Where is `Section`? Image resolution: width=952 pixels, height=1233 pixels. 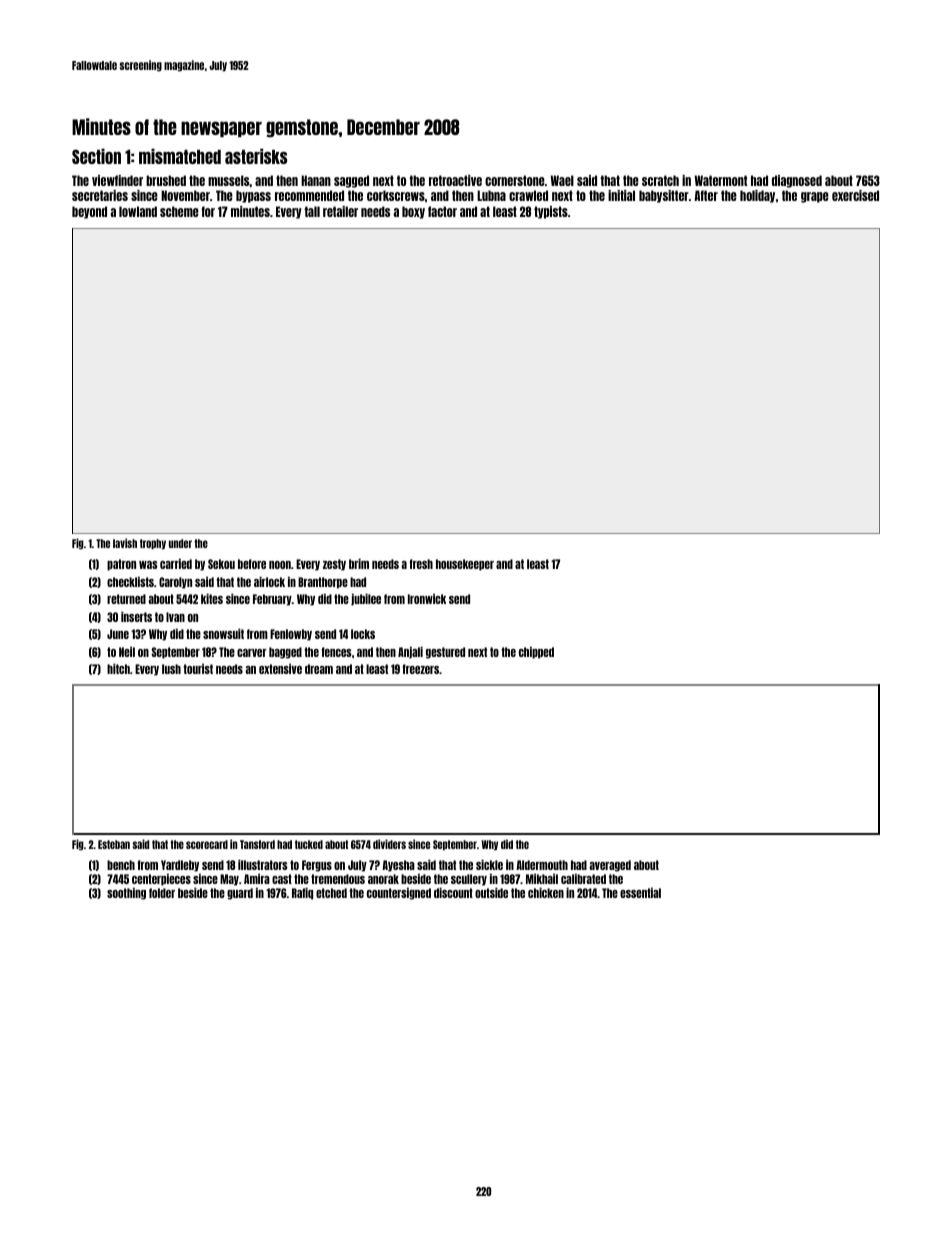 Section is located at coordinates (96, 156).
